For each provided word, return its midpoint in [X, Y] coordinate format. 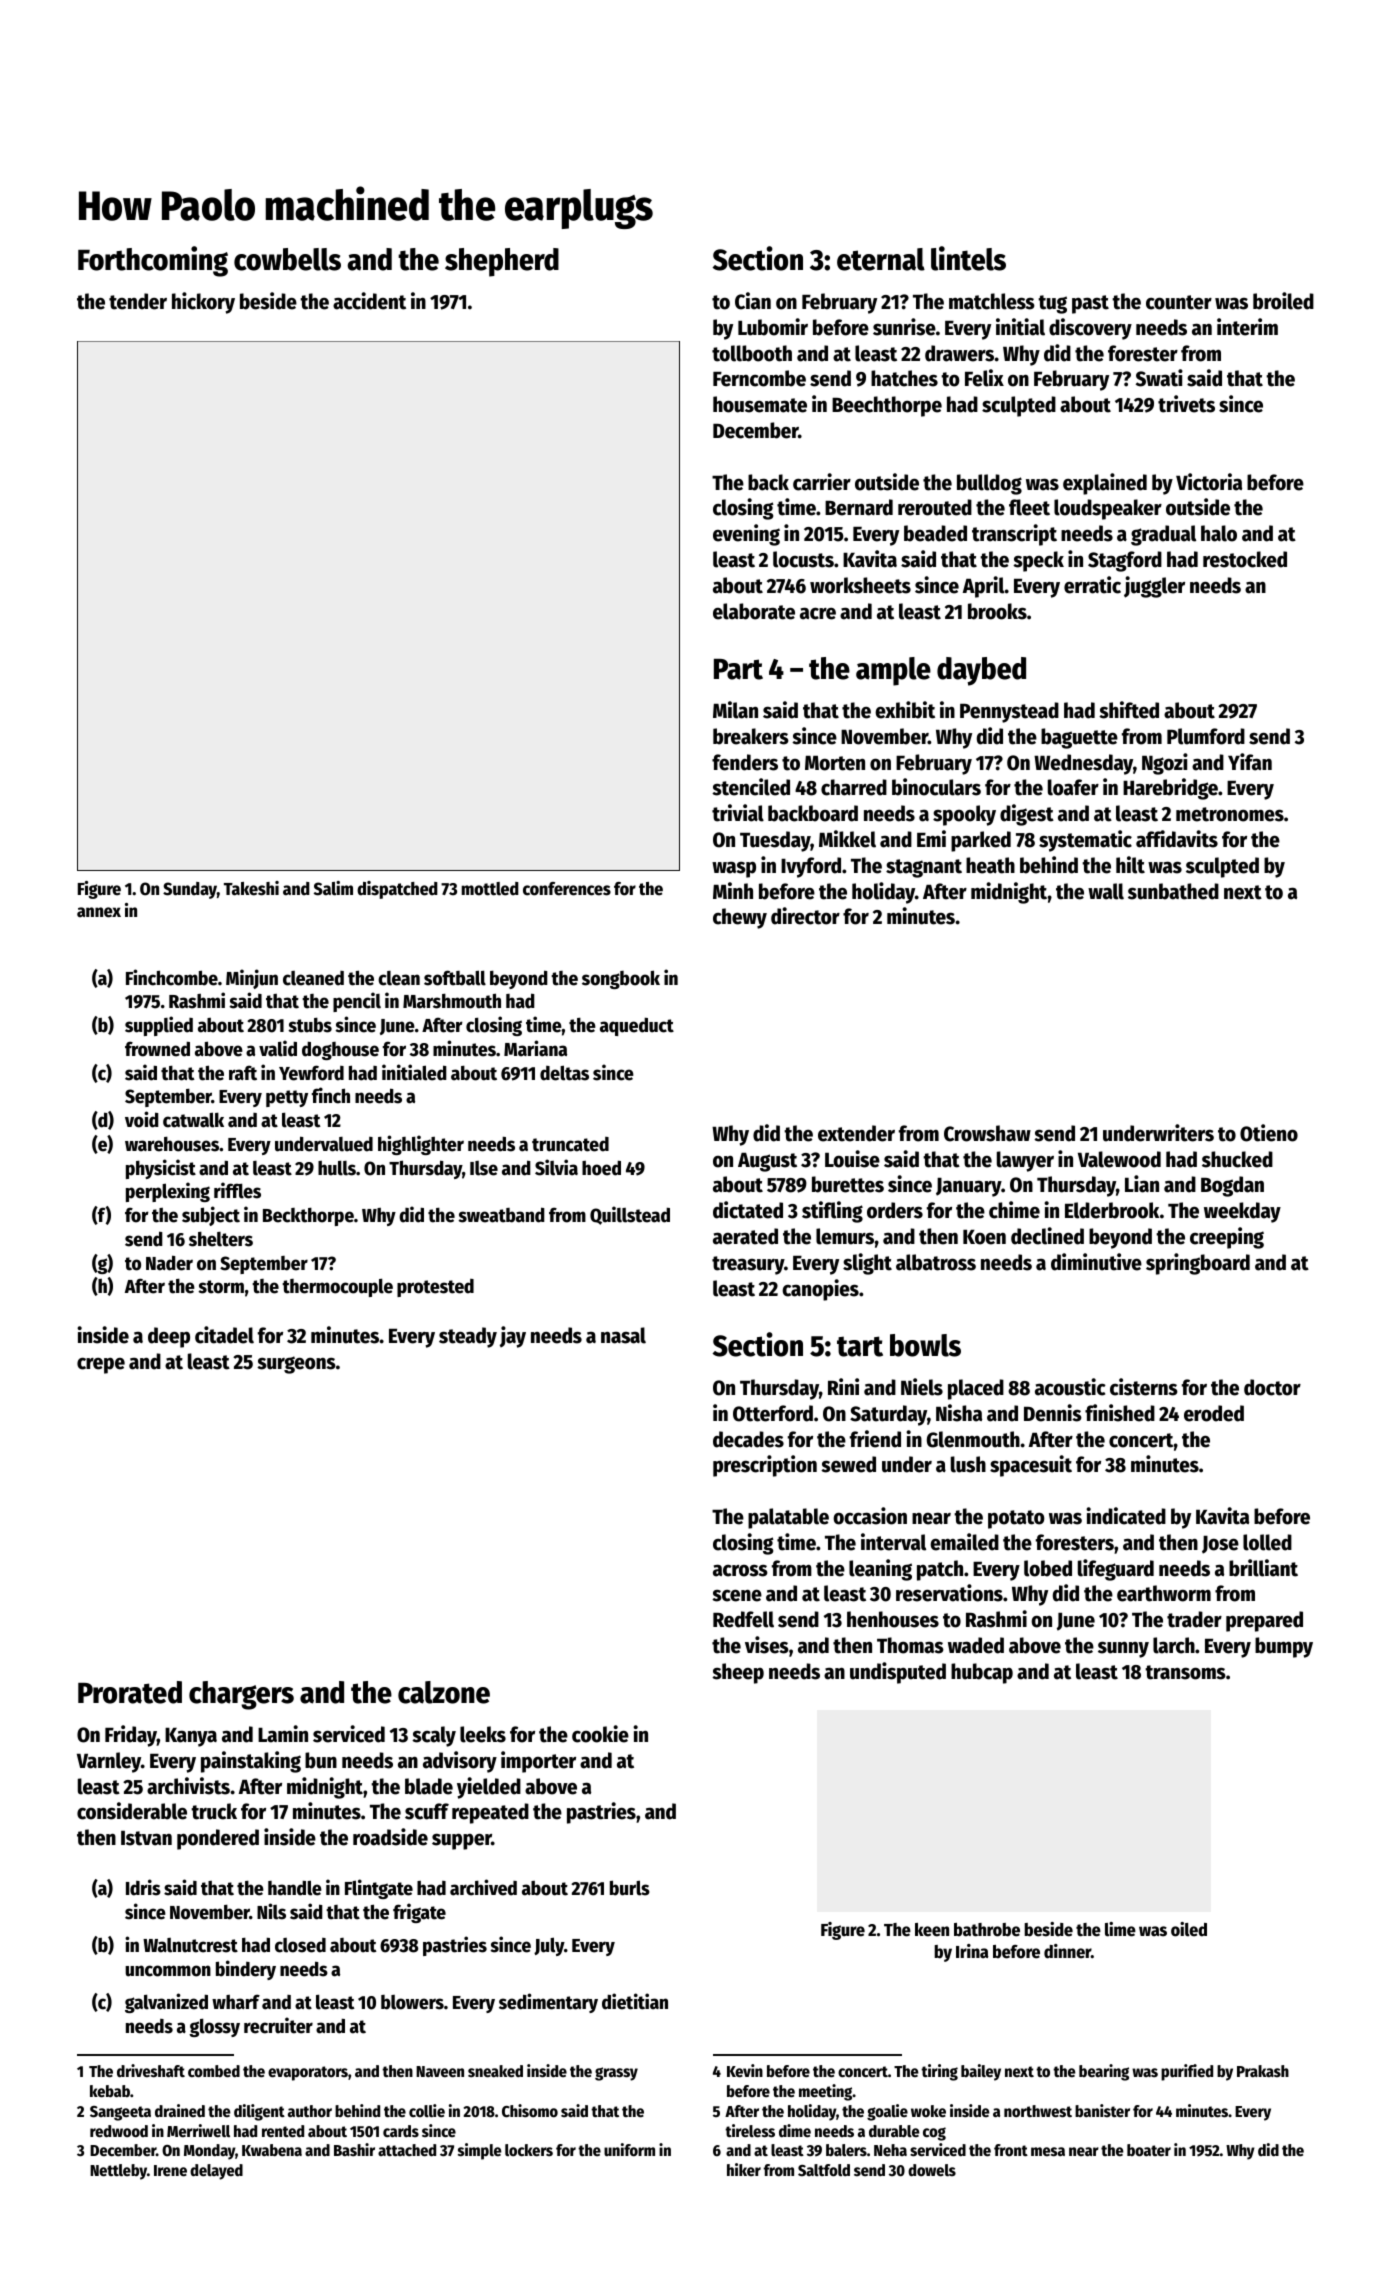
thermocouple [337, 1287]
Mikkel [847, 839]
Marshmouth [452, 1001]
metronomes [1230, 814]
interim [1247, 327]
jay [513, 1337]
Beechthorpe [887, 406]
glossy [214, 2027]
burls [630, 1888]
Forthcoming [153, 261]
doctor [1272, 1387]
